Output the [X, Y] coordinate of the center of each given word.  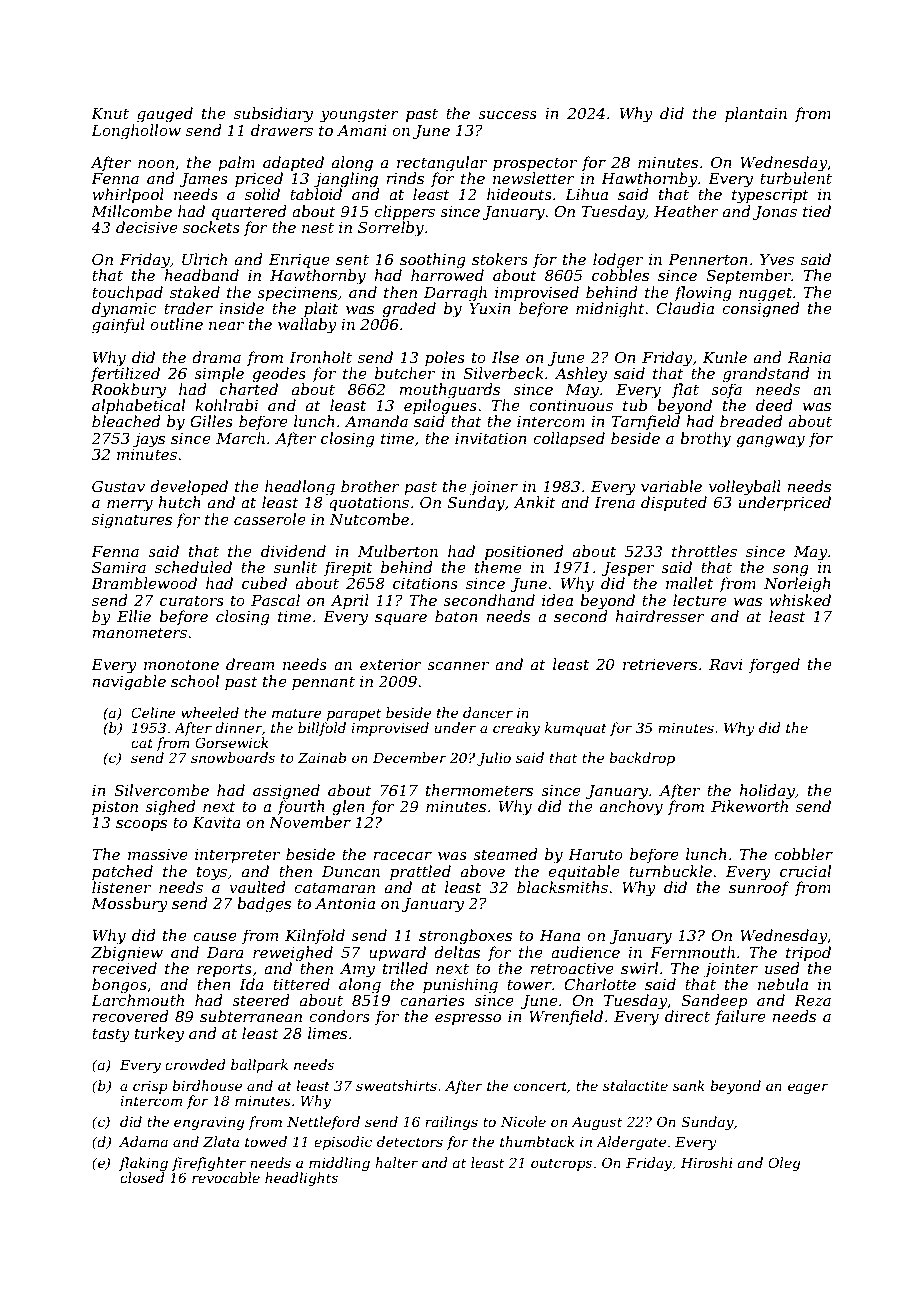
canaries [432, 1000]
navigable [129, 683]
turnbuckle [670, 871]
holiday [767, 792]
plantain [756, 114]
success [507, 115]
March [240, 438]
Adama [143, 1141]
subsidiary [273, 115]
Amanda [376, 421]
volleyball [745, 488]
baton [456, 616]
